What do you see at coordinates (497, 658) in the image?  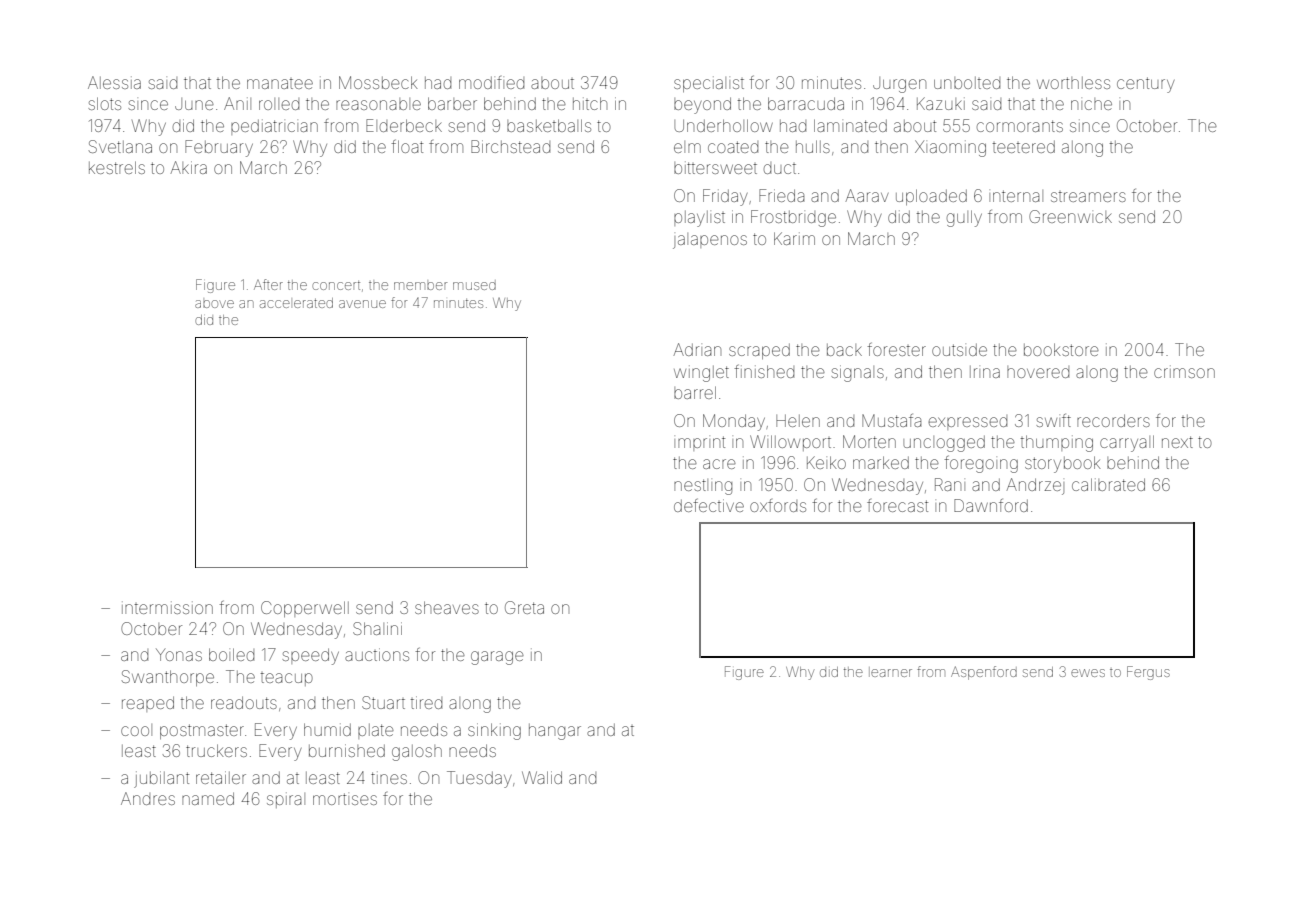 I see `garage` at bounding box center [497, 658].
